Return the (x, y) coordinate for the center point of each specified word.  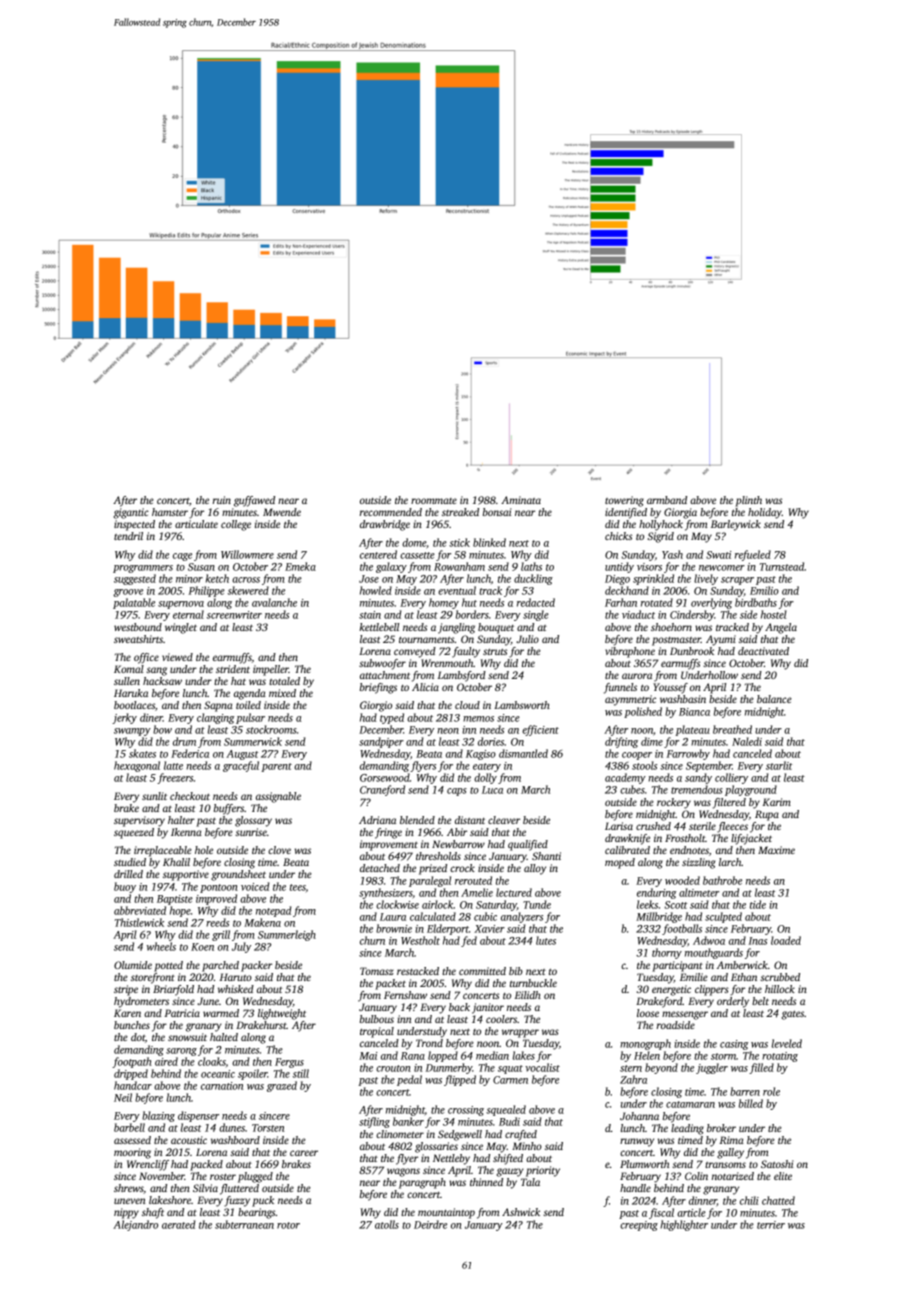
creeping (639, 1226)
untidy (619, 567)
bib (516, 971)
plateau (692, 730)
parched (220, 966)
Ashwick (521, 1212)
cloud (467, 705)
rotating (780, 1057)
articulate (196, 524)
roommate (434, 501)
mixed (282, 693)
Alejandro (135, 1225)
